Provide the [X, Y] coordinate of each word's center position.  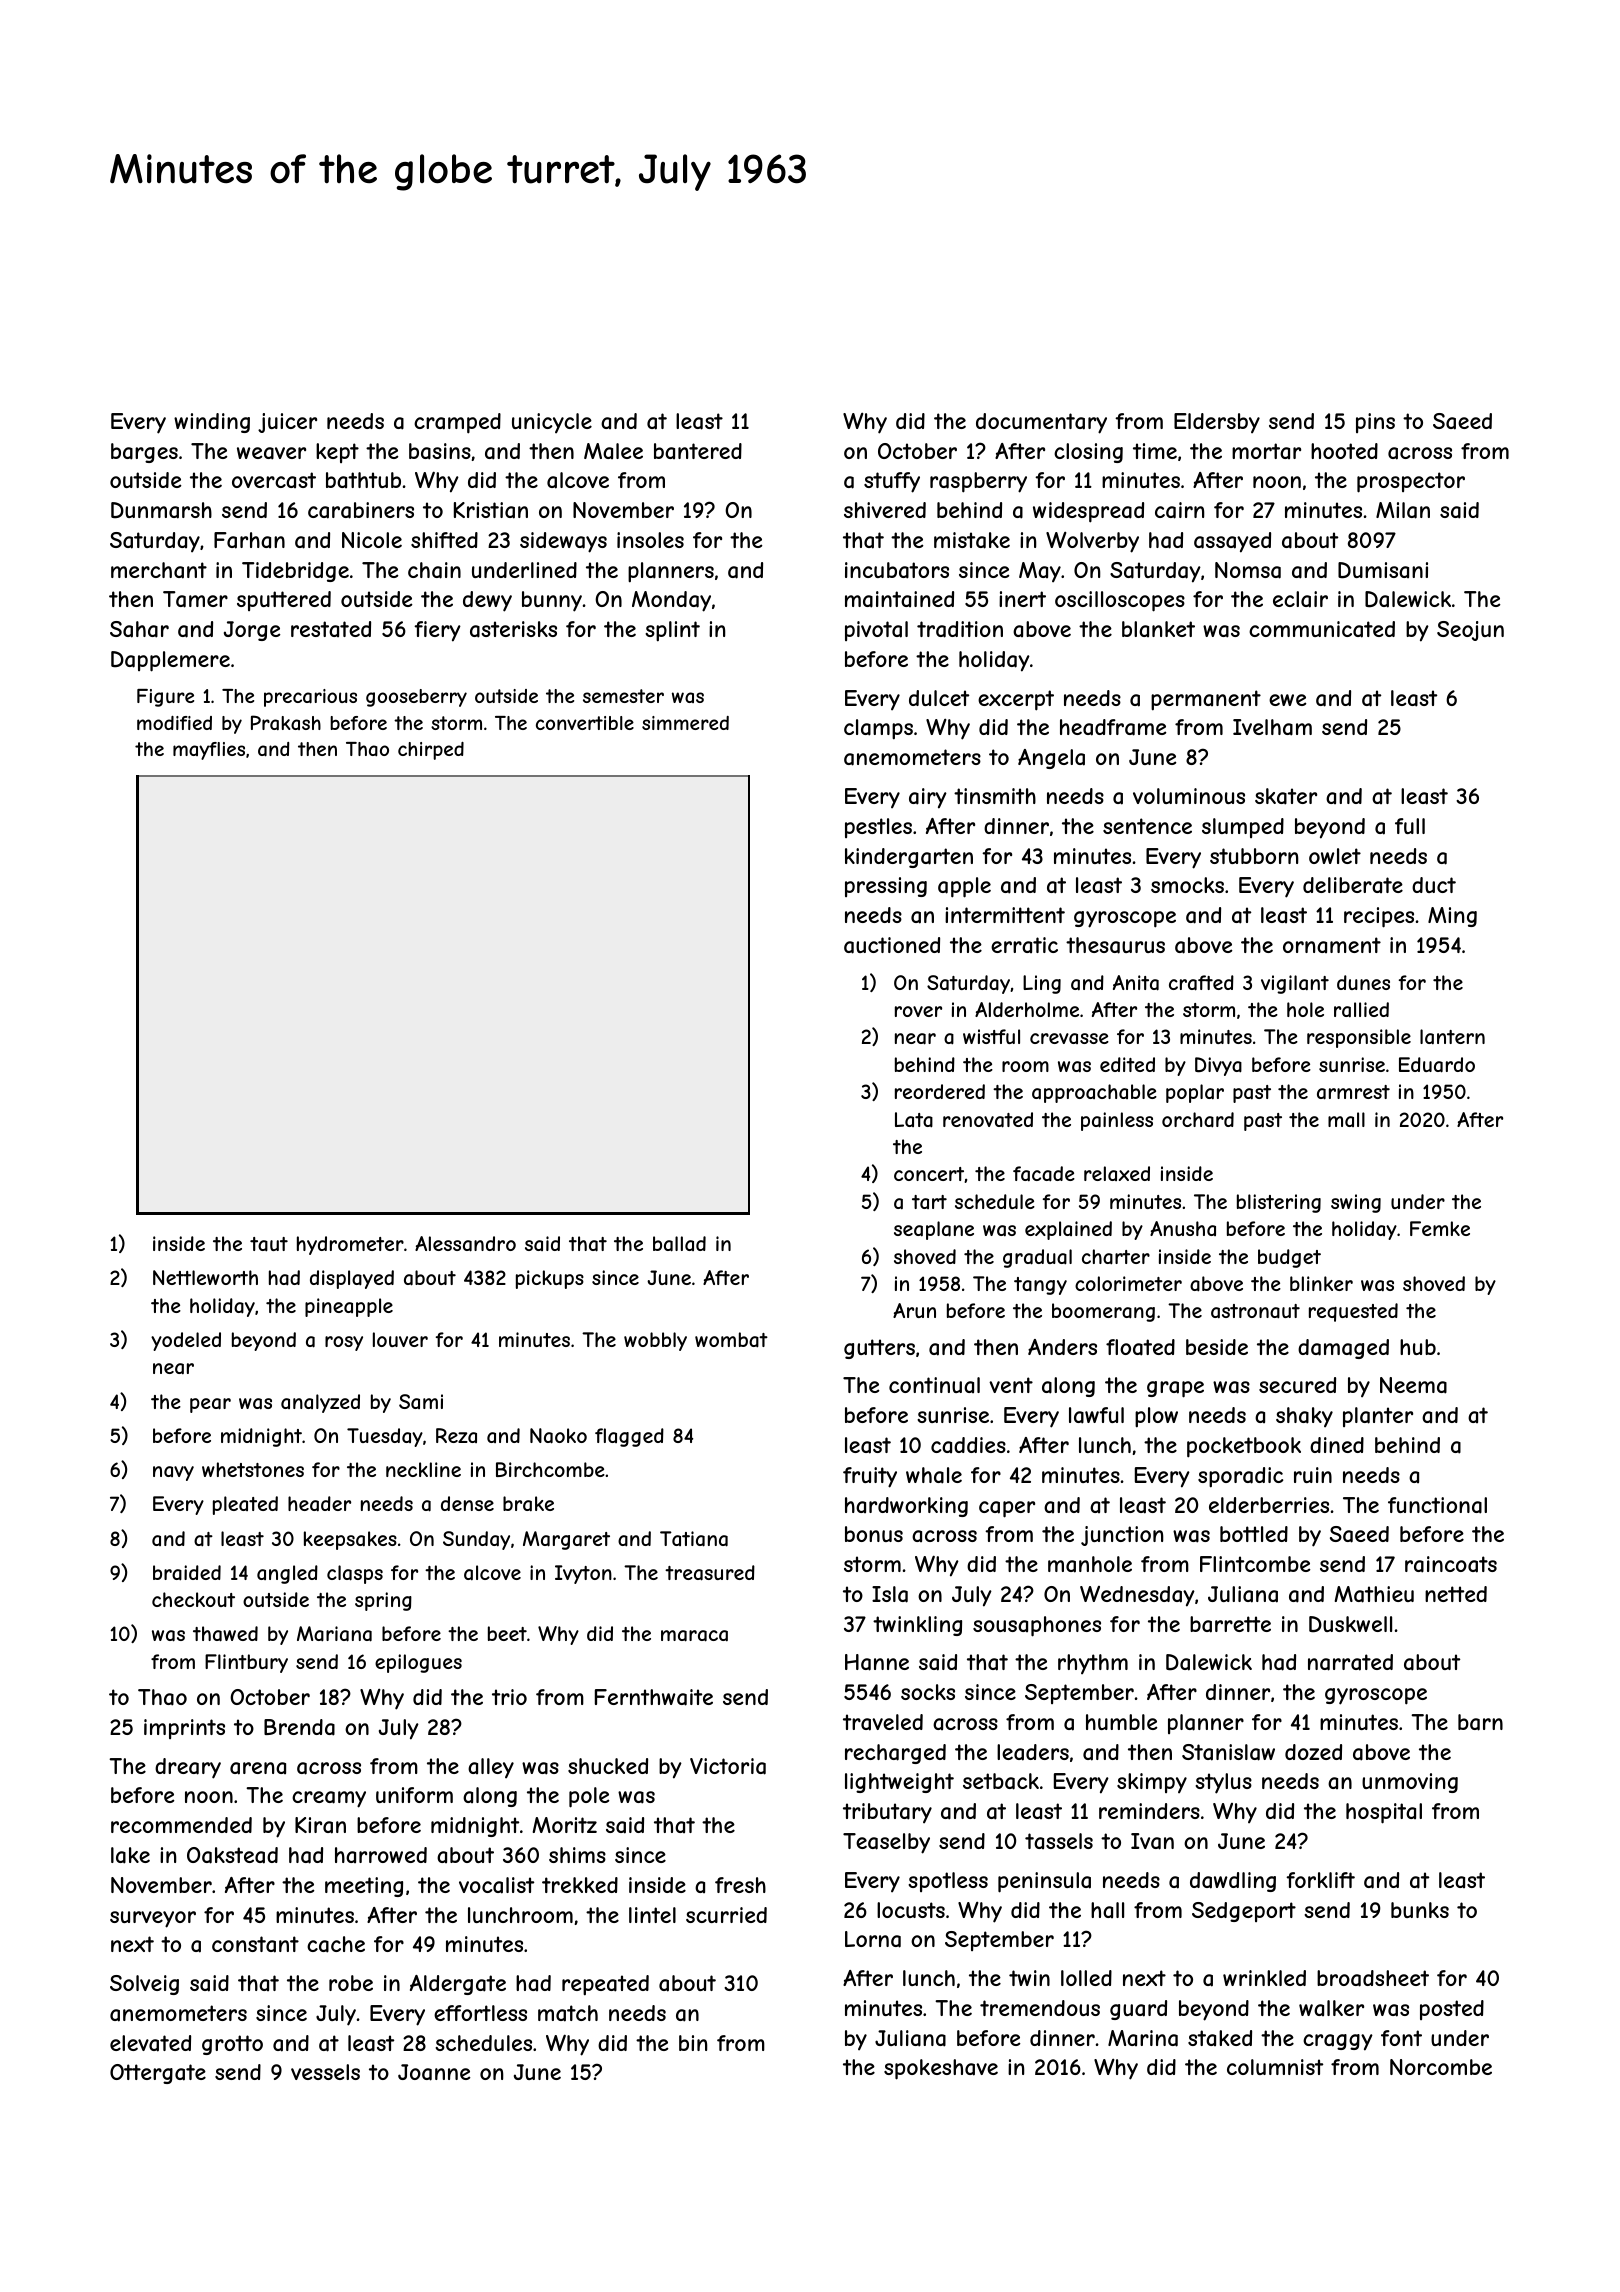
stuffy [892, 482]
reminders [1149, 1811]
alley [491, 1768]
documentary [1041, 423]
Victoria [728, 1766]
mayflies [209, 751]
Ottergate [158, 2074]
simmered [685, 723]
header [319, 1503]
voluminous [1189, 796]
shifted [444, 540]
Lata [914, 1120]
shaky [1304, 1417]
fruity [870, 1477]
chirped [431, 751]
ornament [1332, 945]
